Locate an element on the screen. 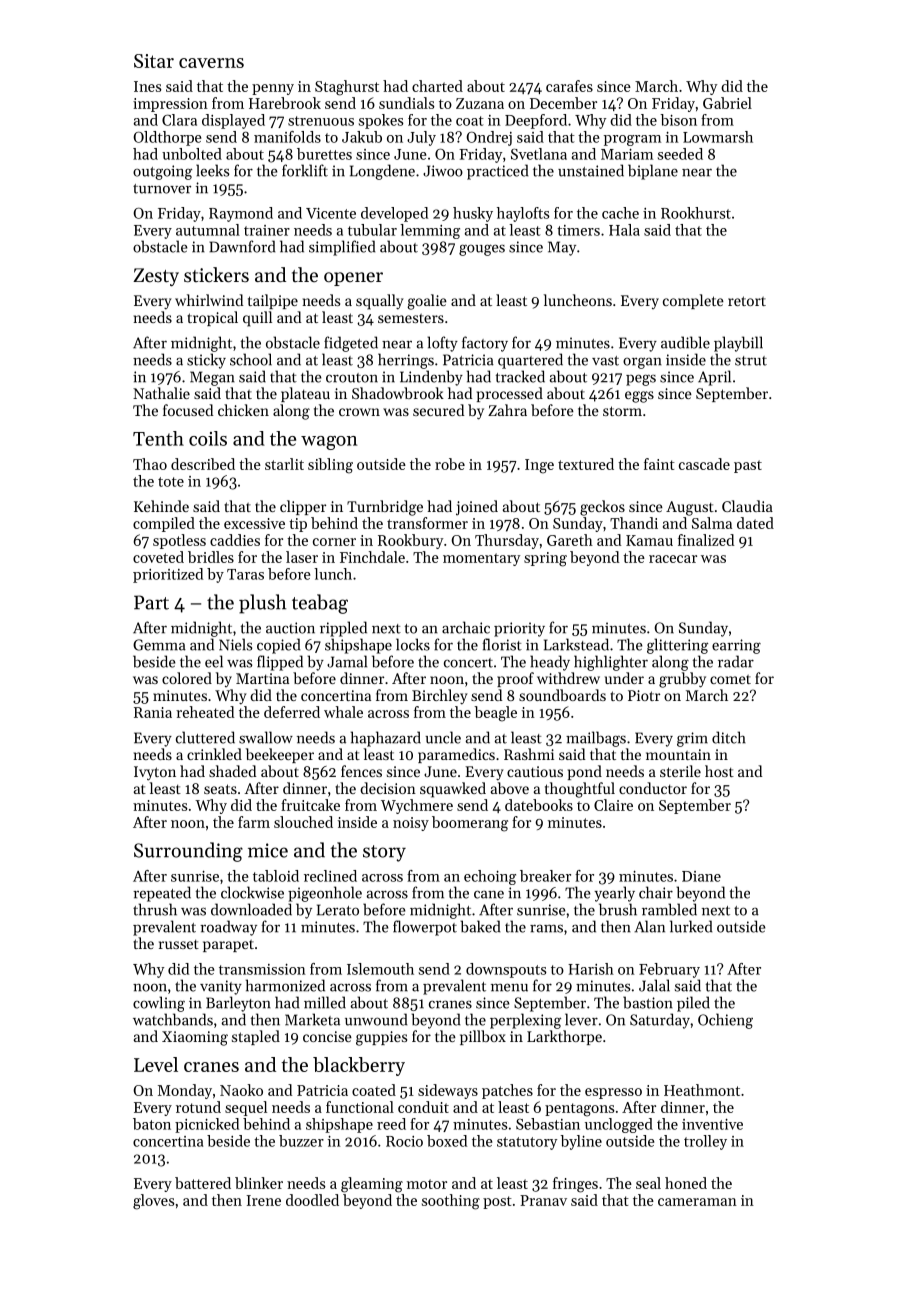 This screenshot has height=1316, width=908. soundboards is located at coordinates (562, 695).
